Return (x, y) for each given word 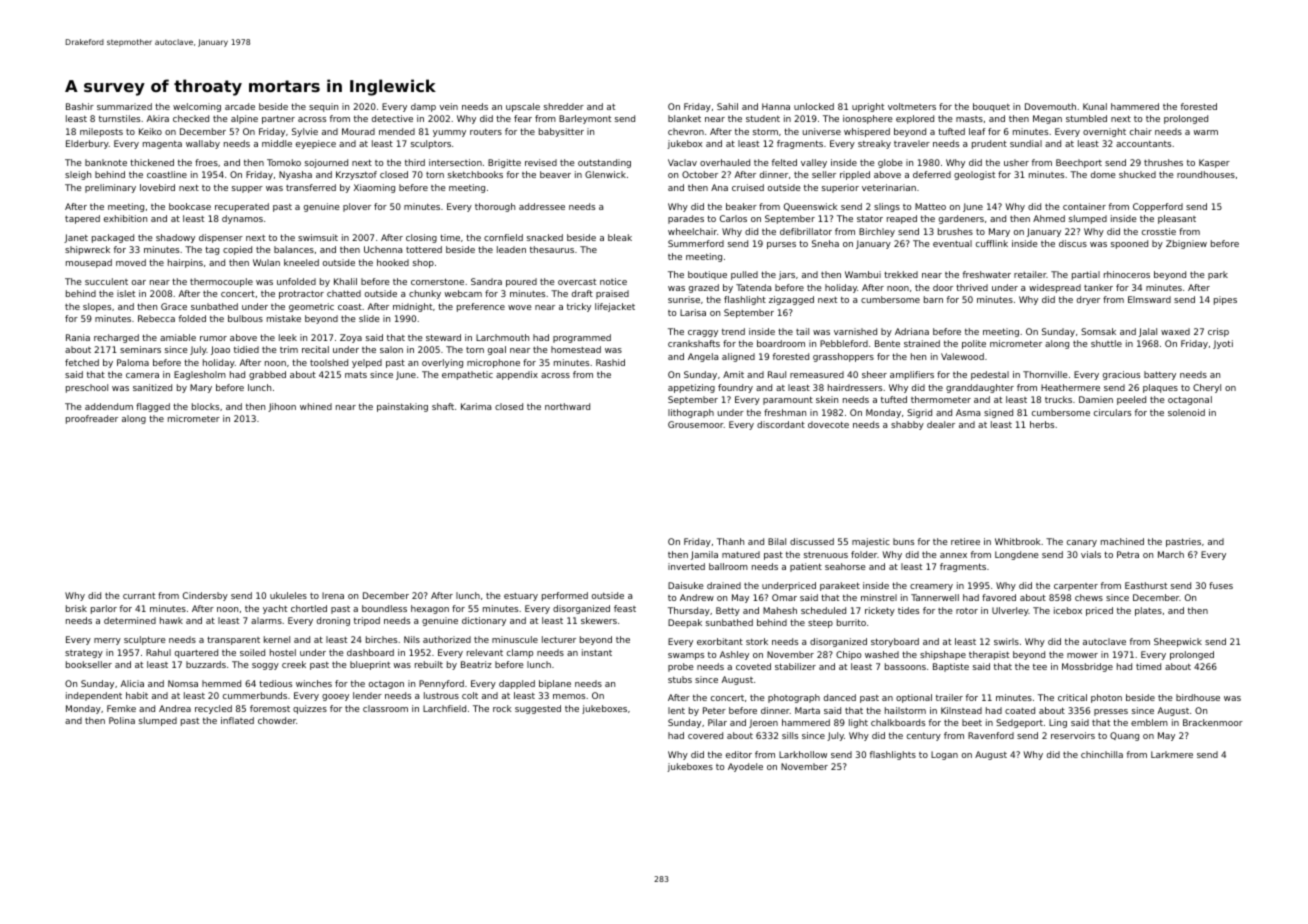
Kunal (1095, 106)
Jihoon (282, 407)
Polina (122, 720)
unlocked (814, 106)
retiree (965, 541)
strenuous (826, 555)
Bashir (80, 106)
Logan (944, 755)
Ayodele (745, 767)
